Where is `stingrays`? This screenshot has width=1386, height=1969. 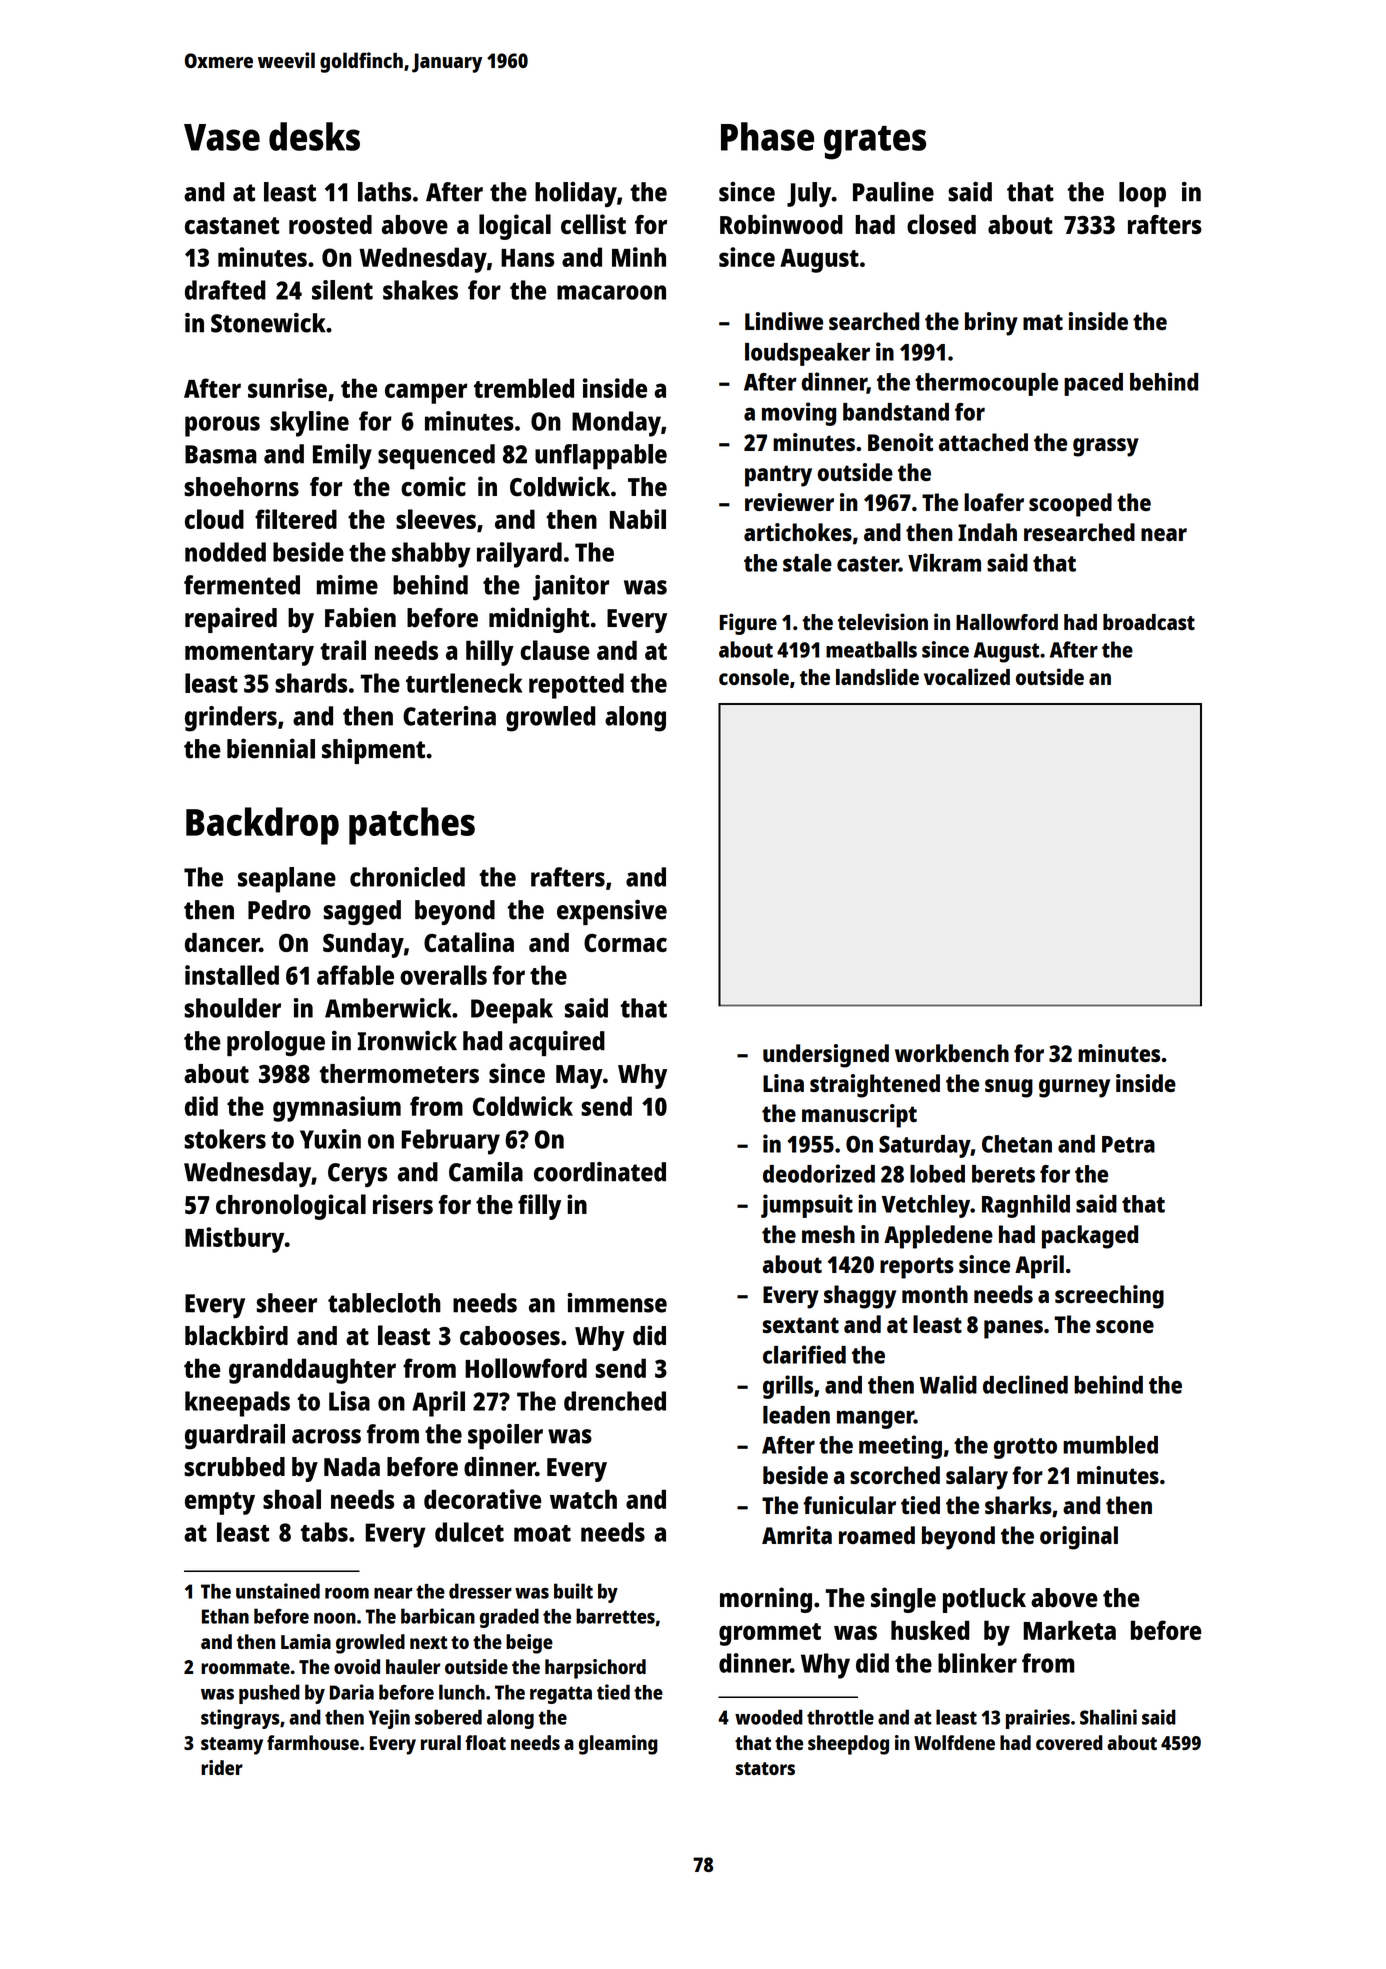
stingrays is located at coordinates (240, 1719).
